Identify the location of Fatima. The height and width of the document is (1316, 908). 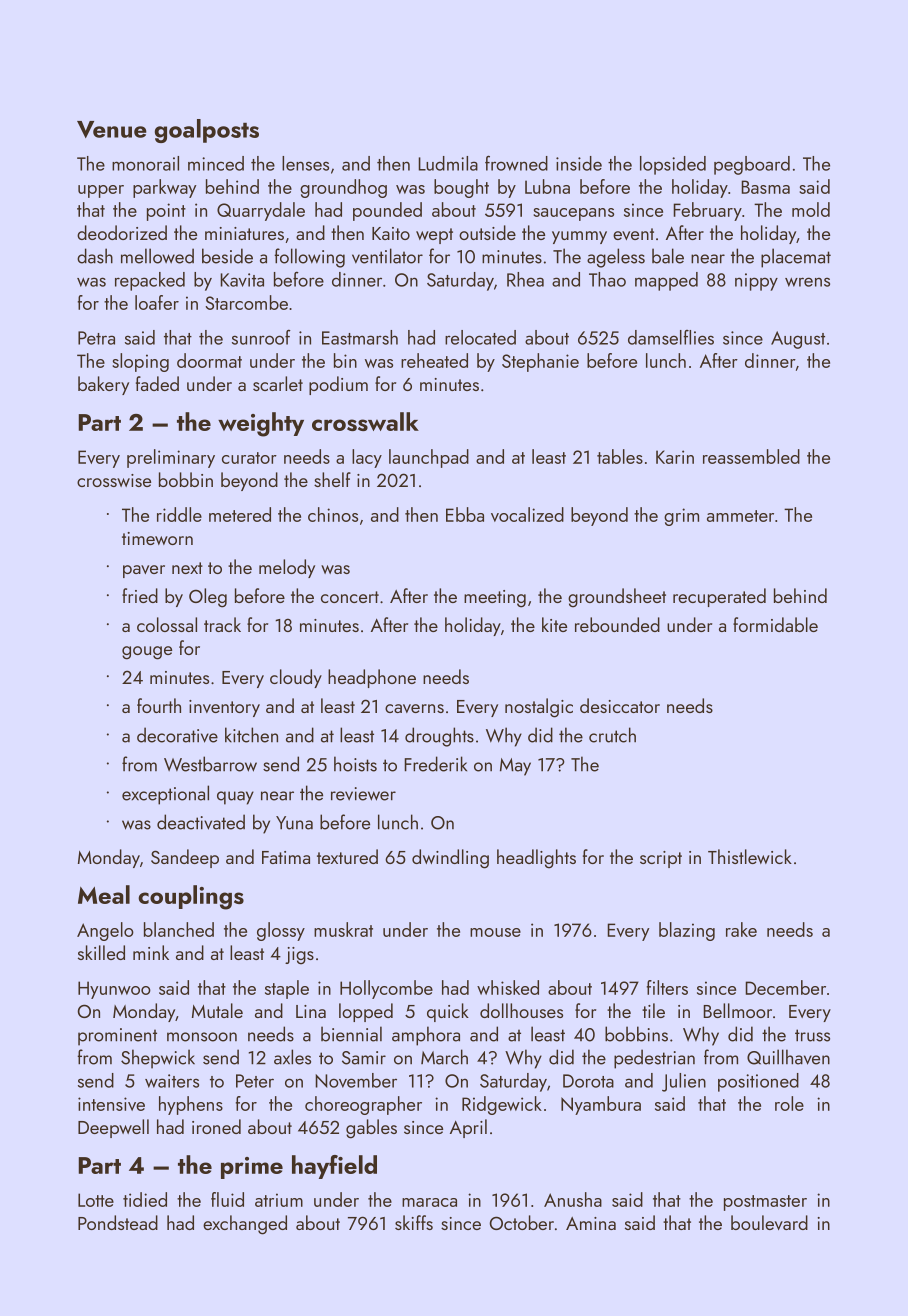
(286, 857).
